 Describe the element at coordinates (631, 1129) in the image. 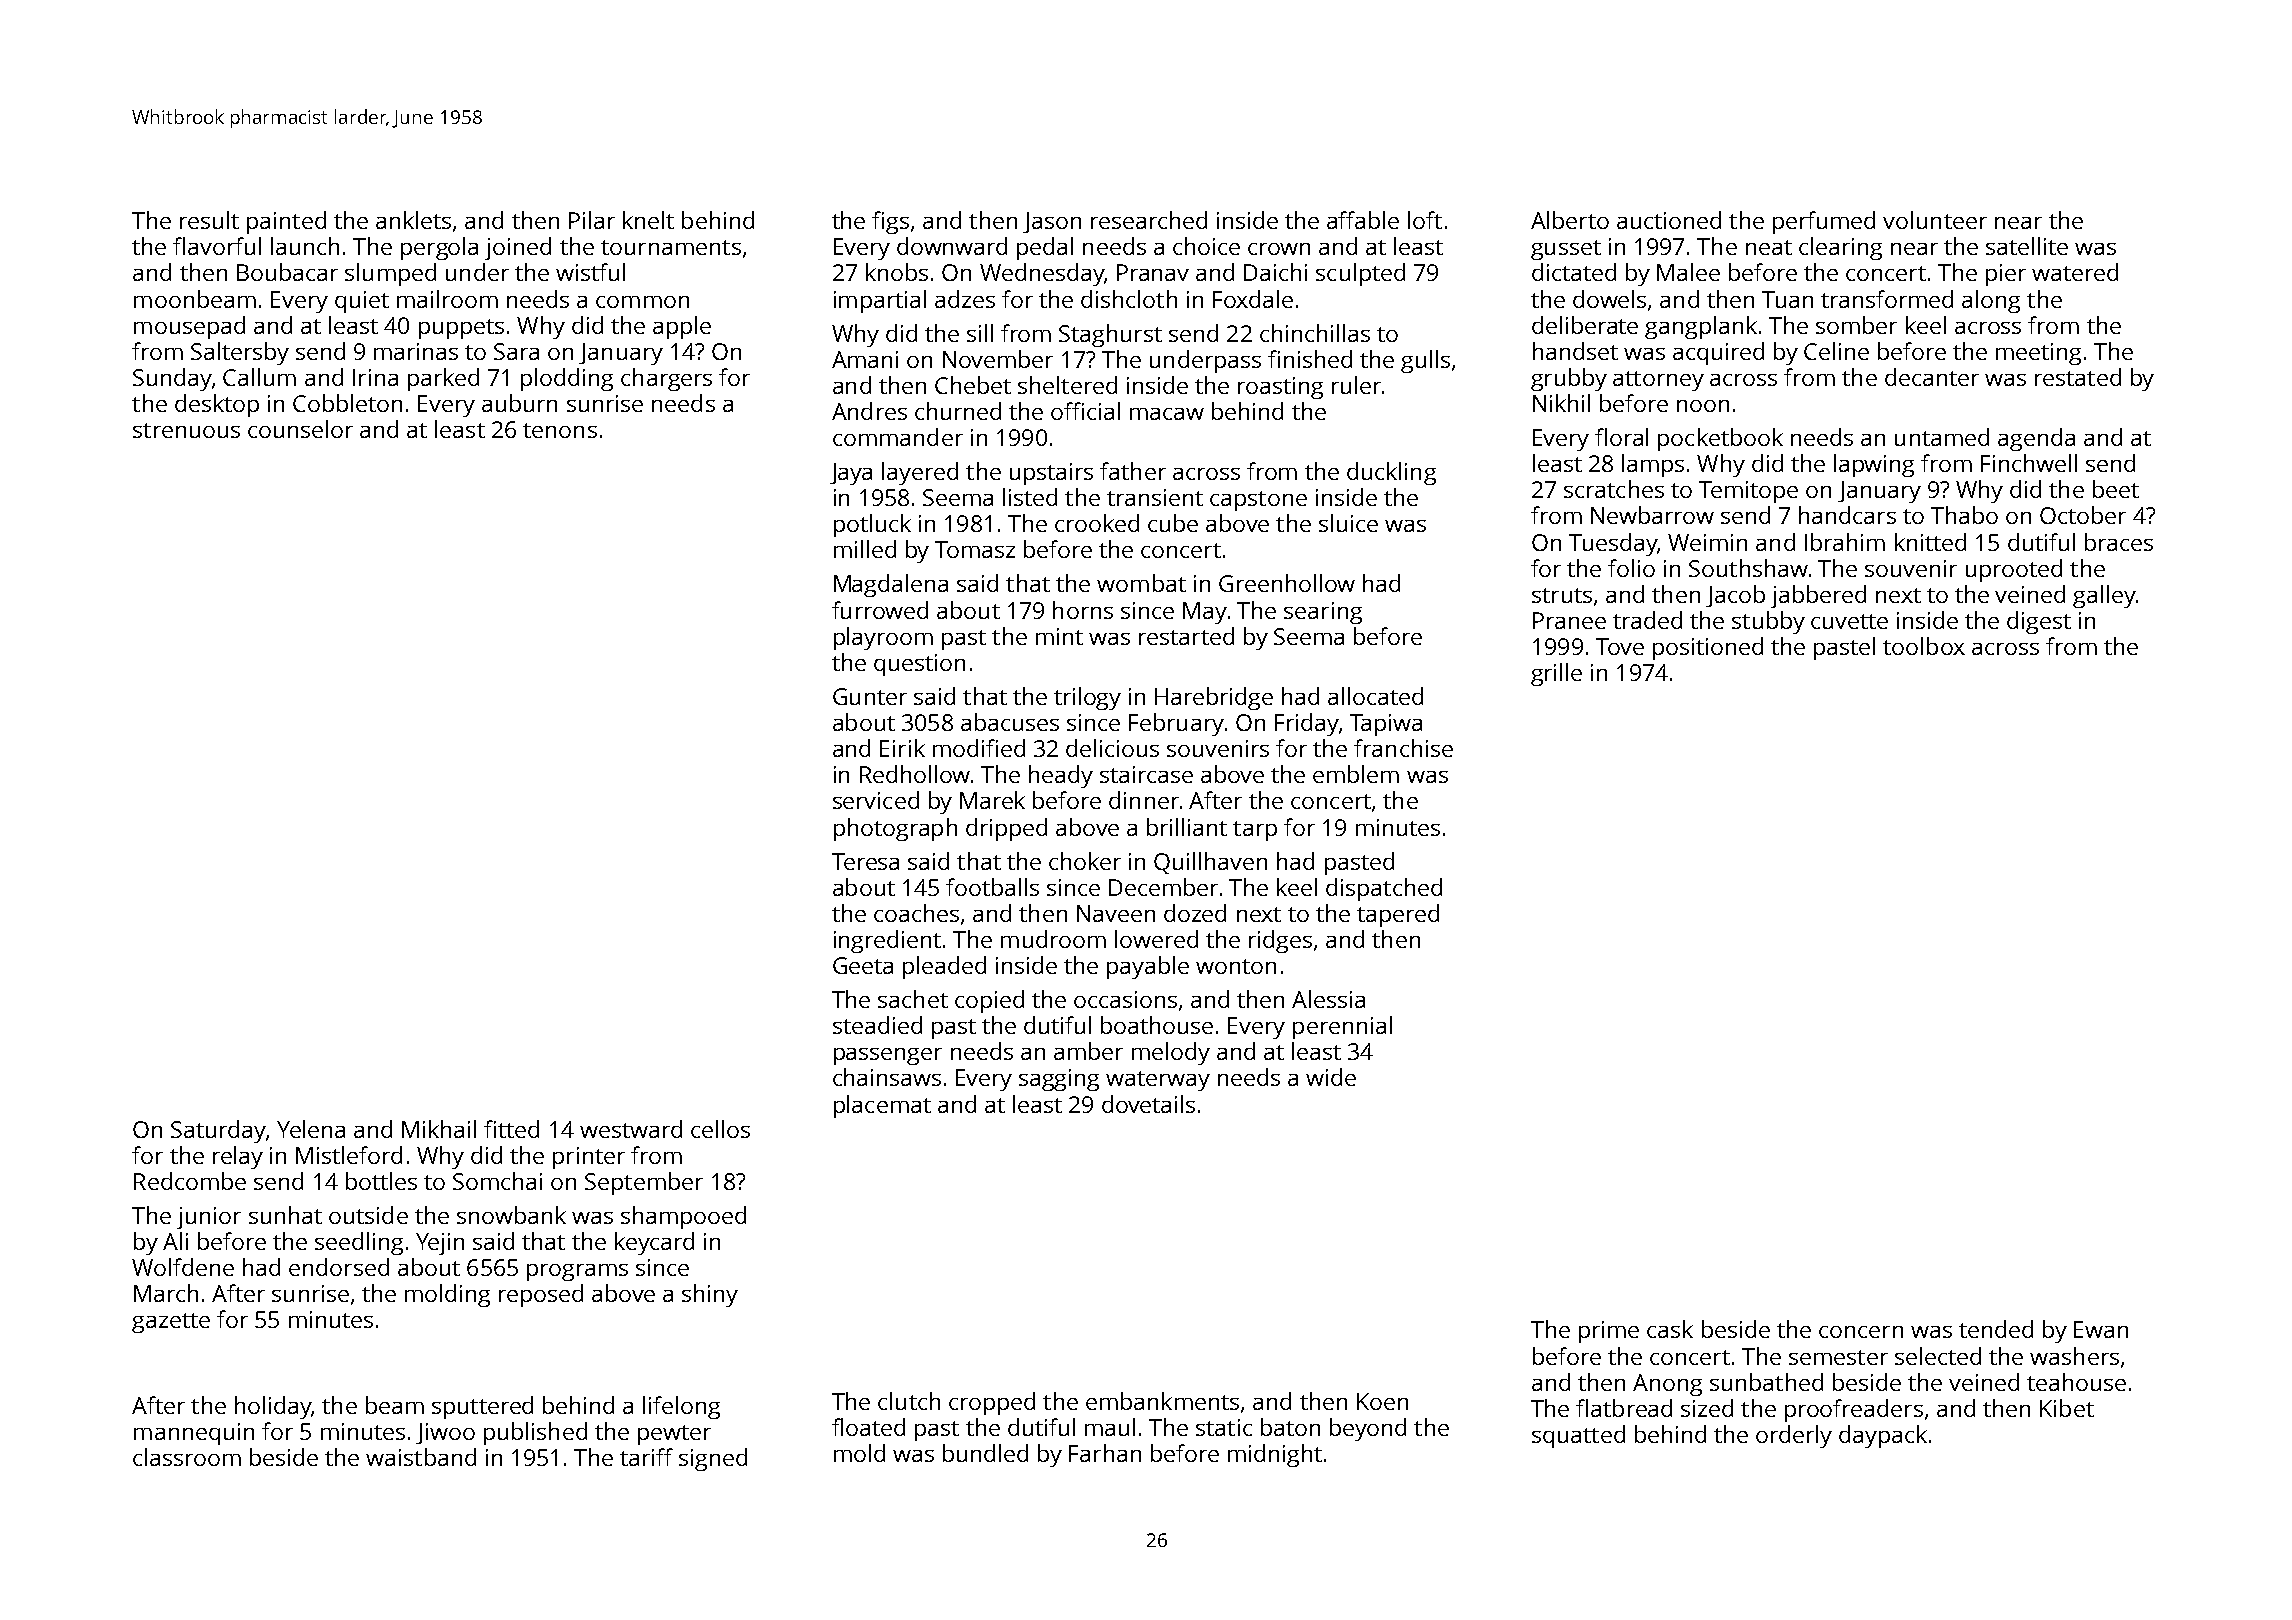

I see `westward` at that location.
